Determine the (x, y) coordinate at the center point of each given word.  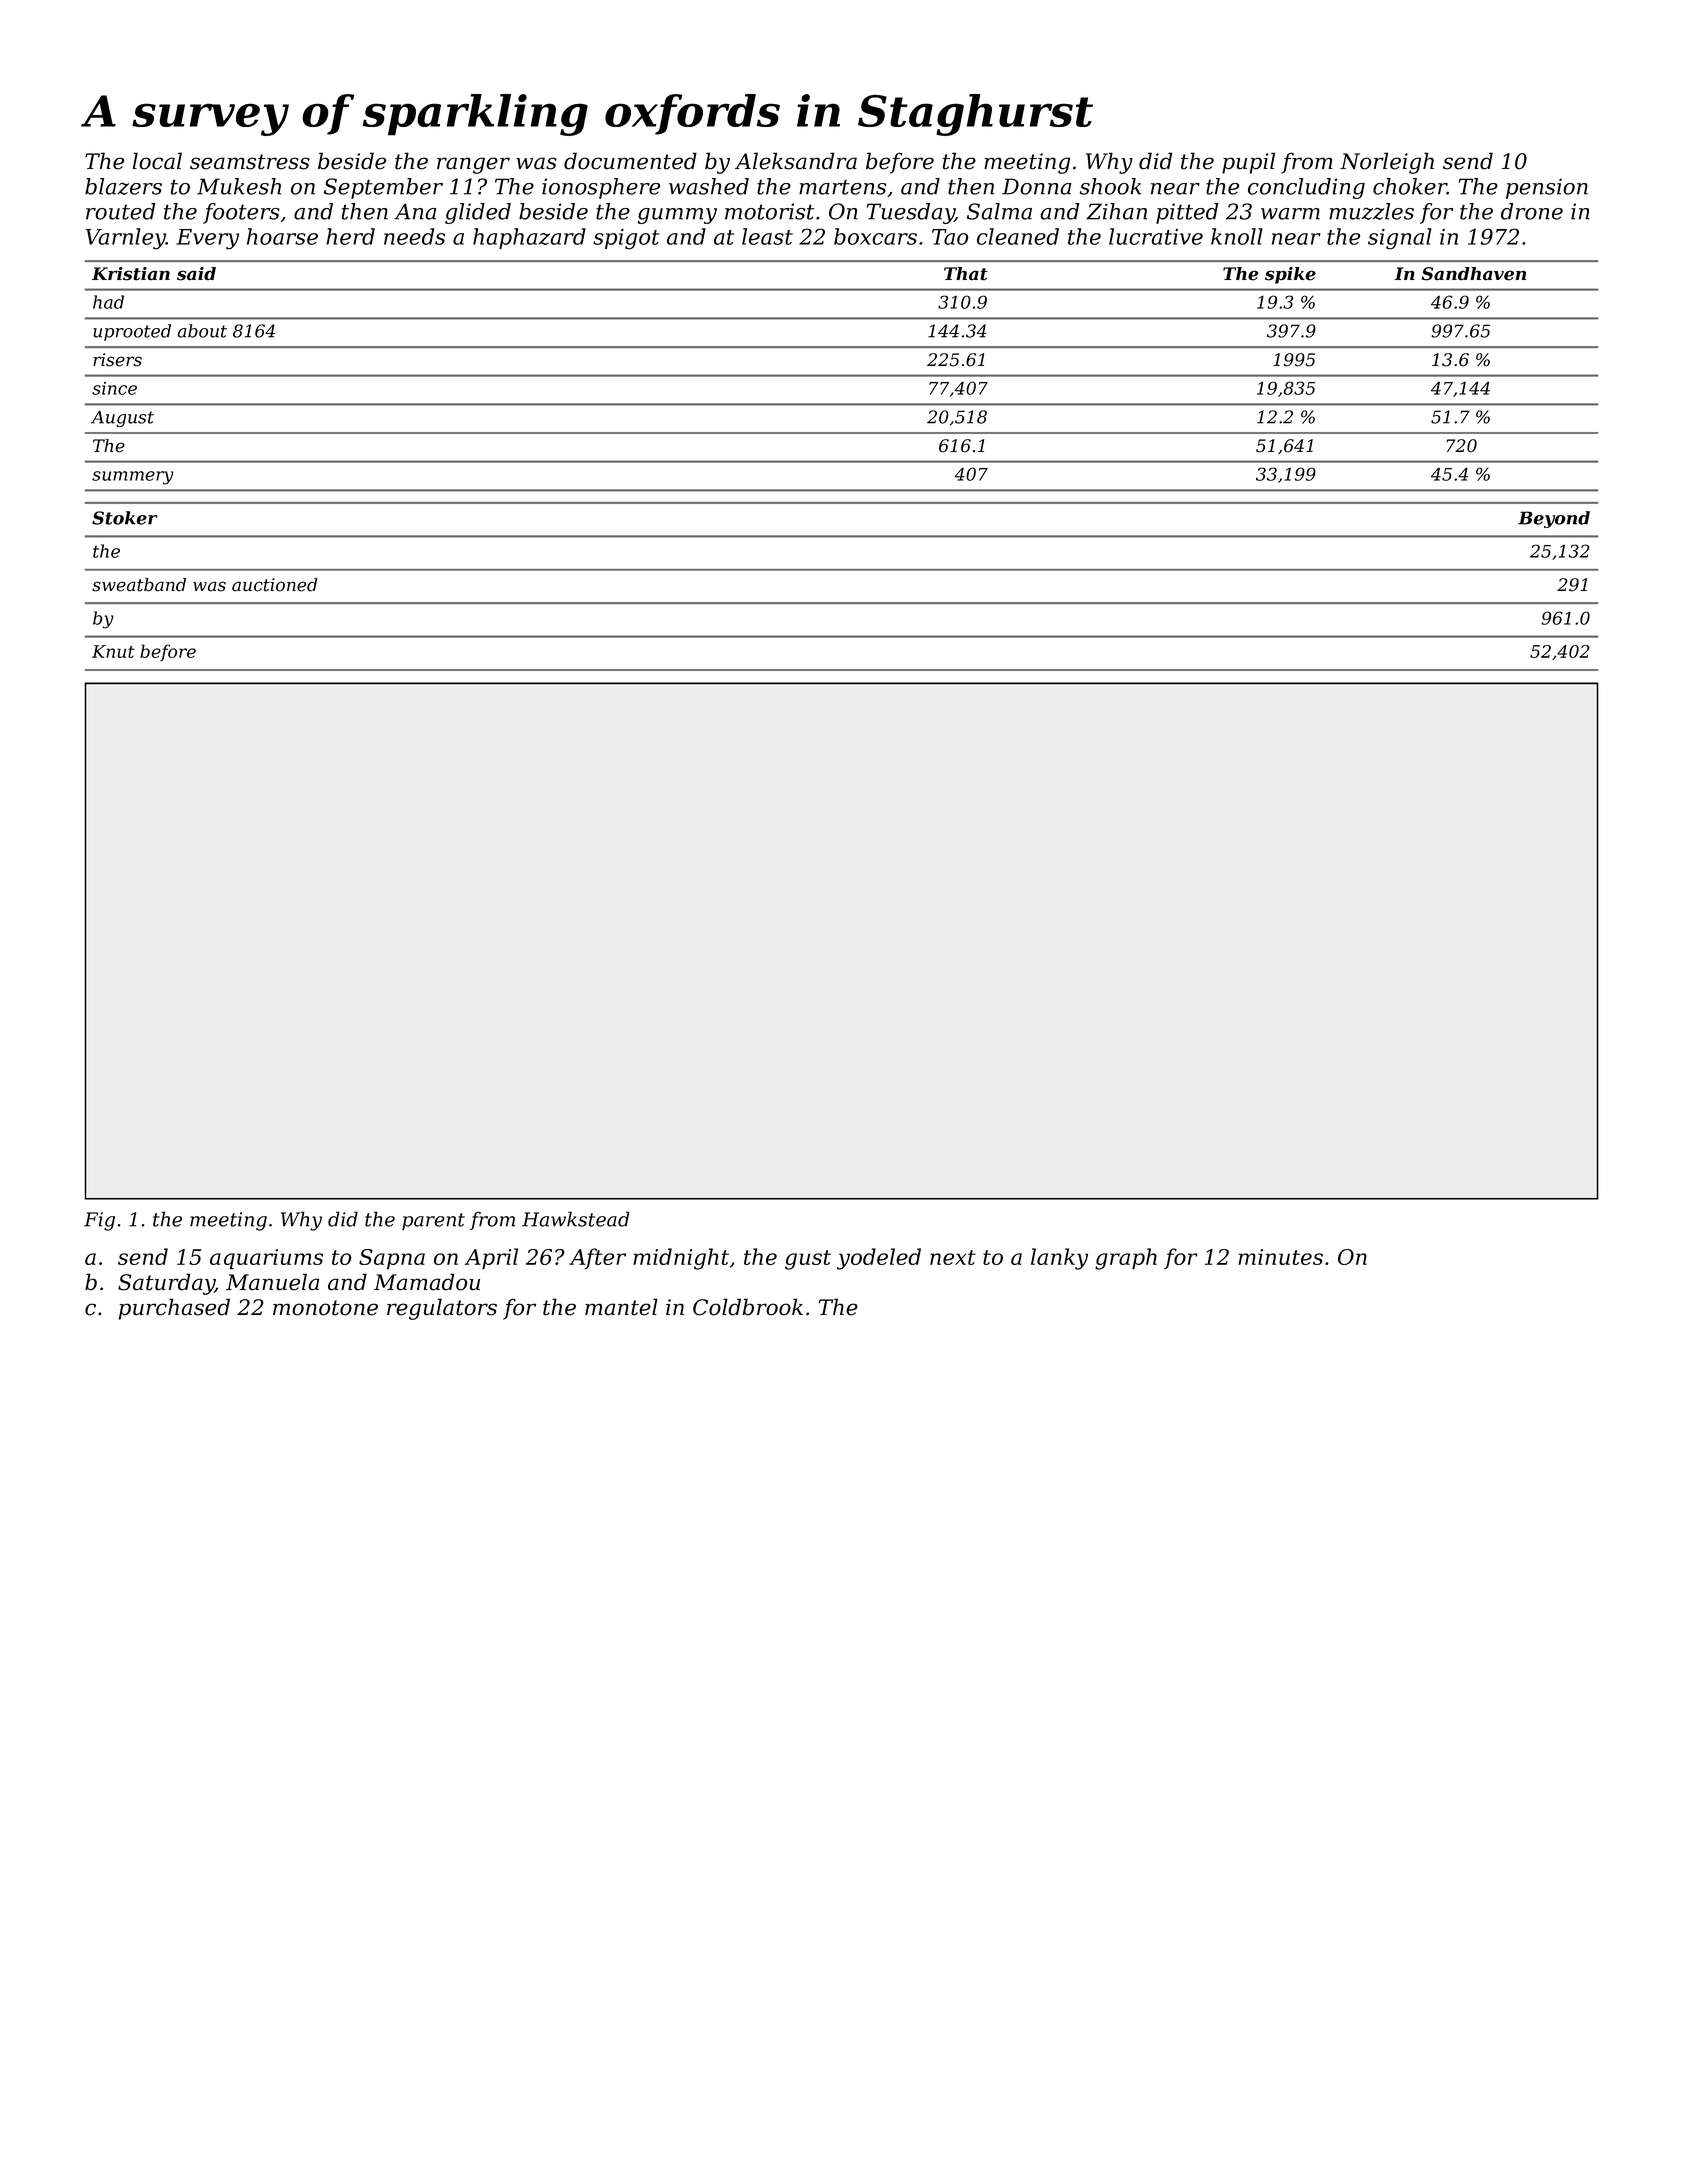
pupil (1248, 163)
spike (1290, 275)
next (953, 1257)
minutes (1280, 1257)
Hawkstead (576, 1219)
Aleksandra (796, 161)
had (108, 302)
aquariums (266, 1259)
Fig (99, 1221)
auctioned (274, 585)
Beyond (1554, 519)
